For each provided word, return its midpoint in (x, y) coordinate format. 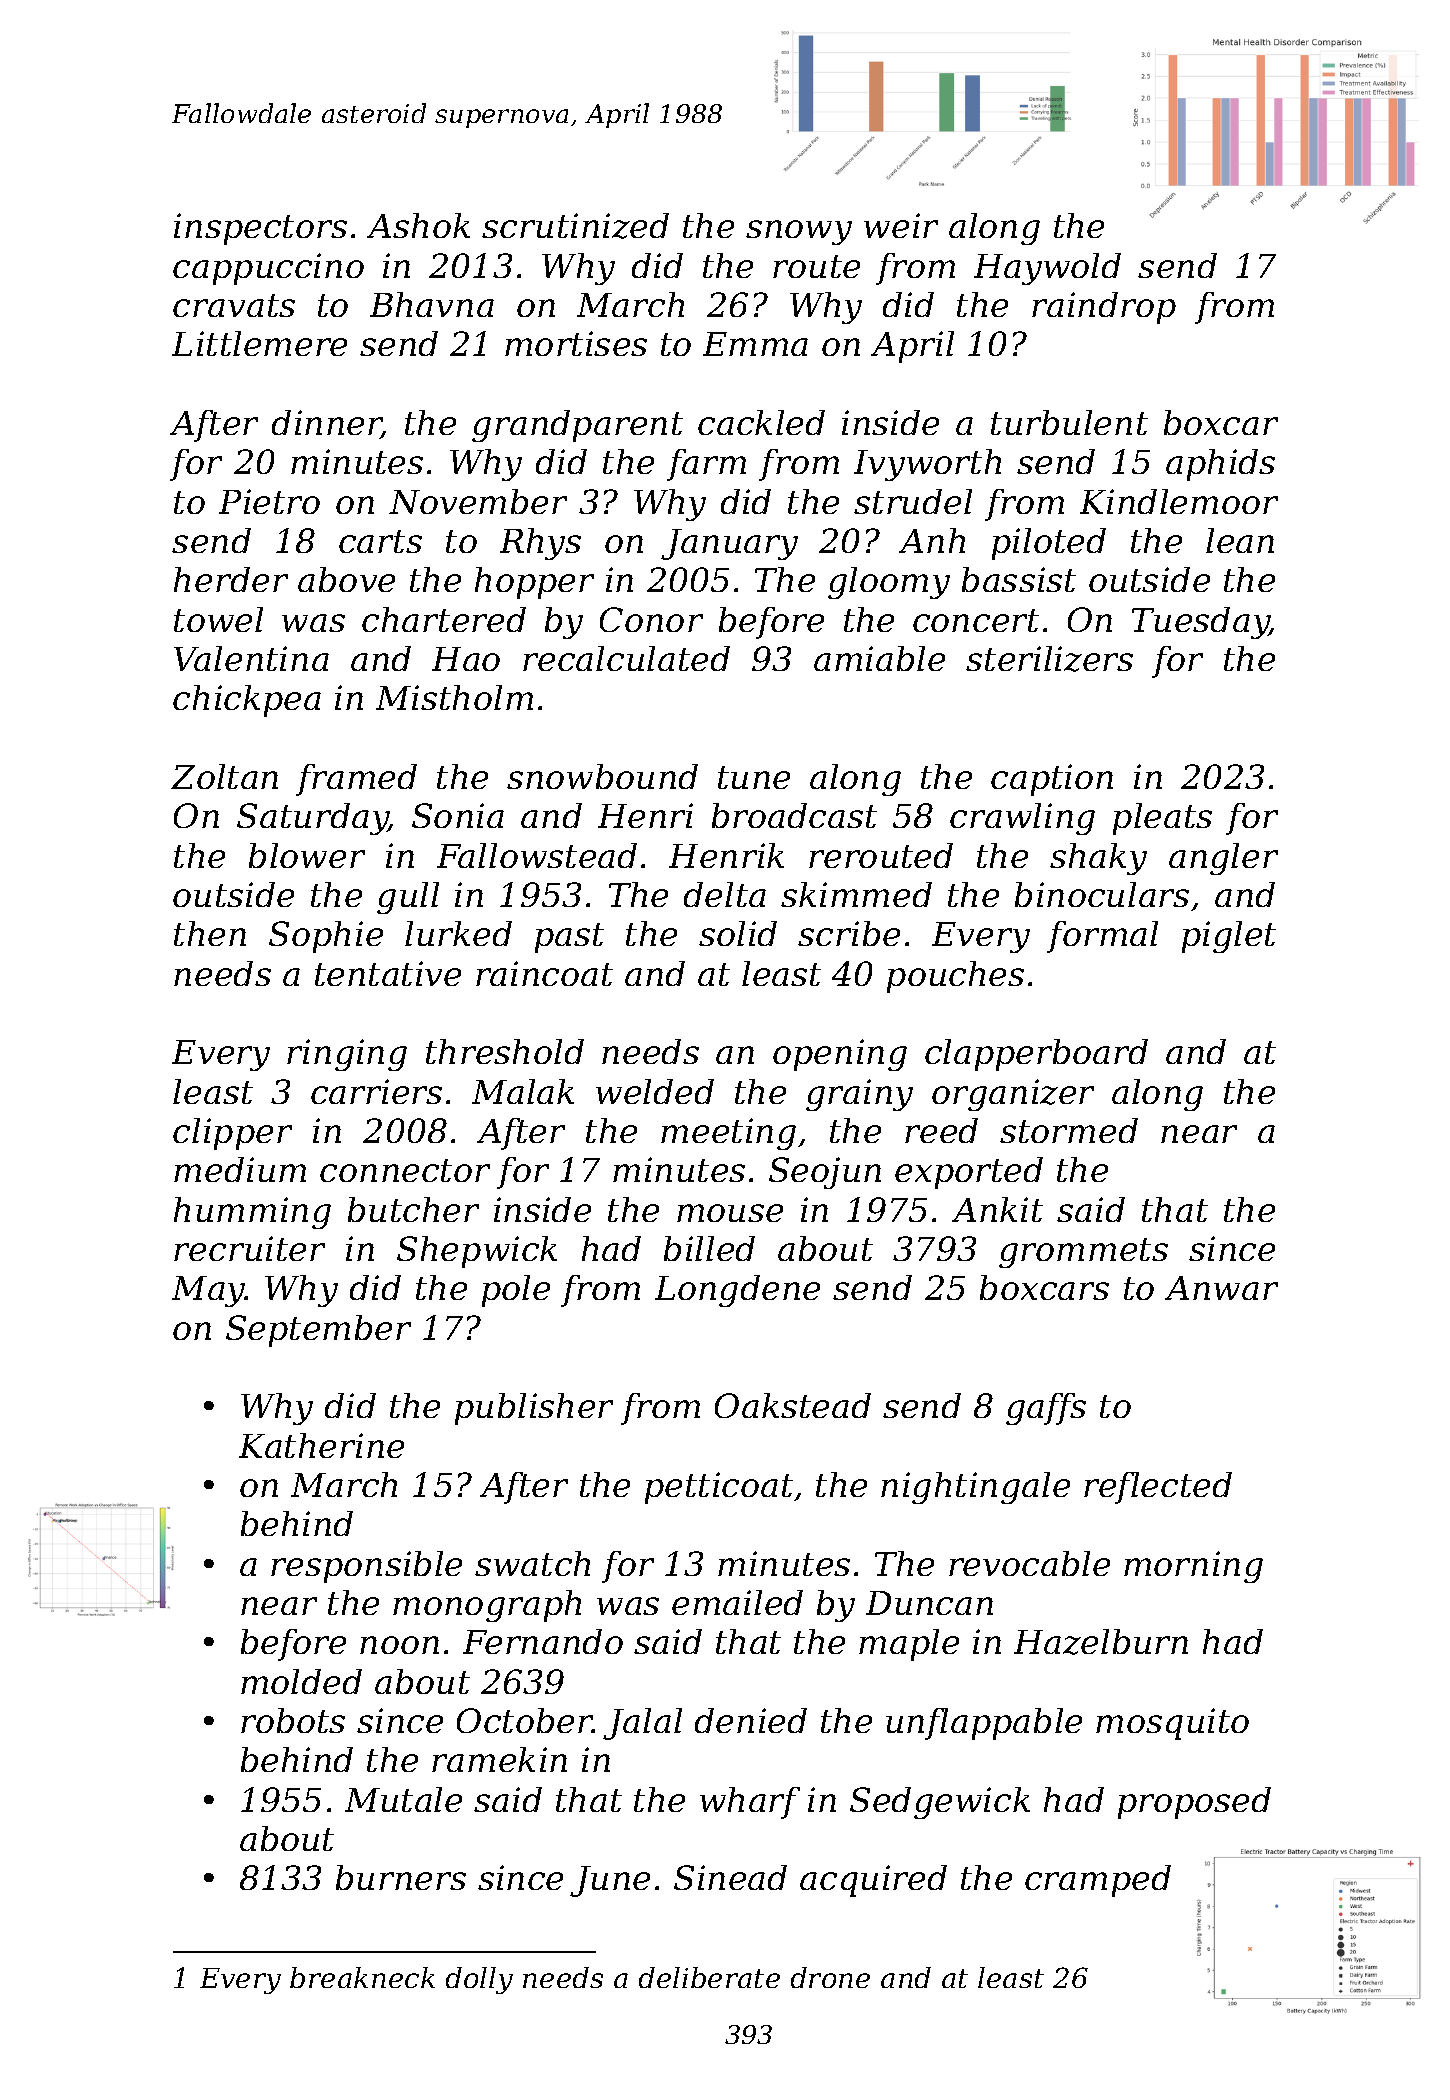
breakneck (362, 1977)
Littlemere (259, 343)
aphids (1220, 465)
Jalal (642, 1724)
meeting (728, 1134)
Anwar (1221, 1288)
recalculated (626, 658)
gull (408, 898)
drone (830, 1977)
